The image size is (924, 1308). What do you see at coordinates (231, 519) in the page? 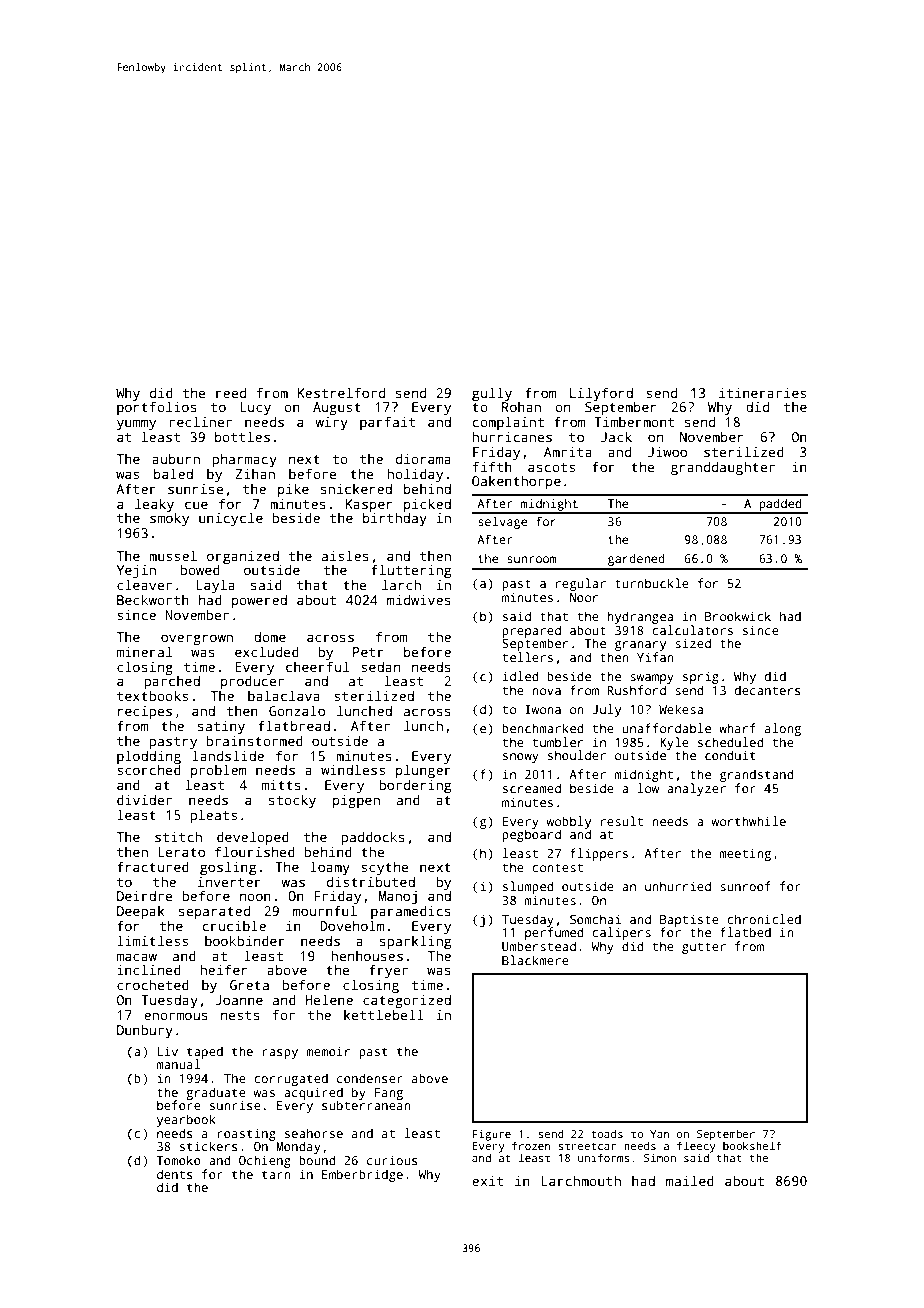
I see `unicycle` at bounding box center [231, 519].
